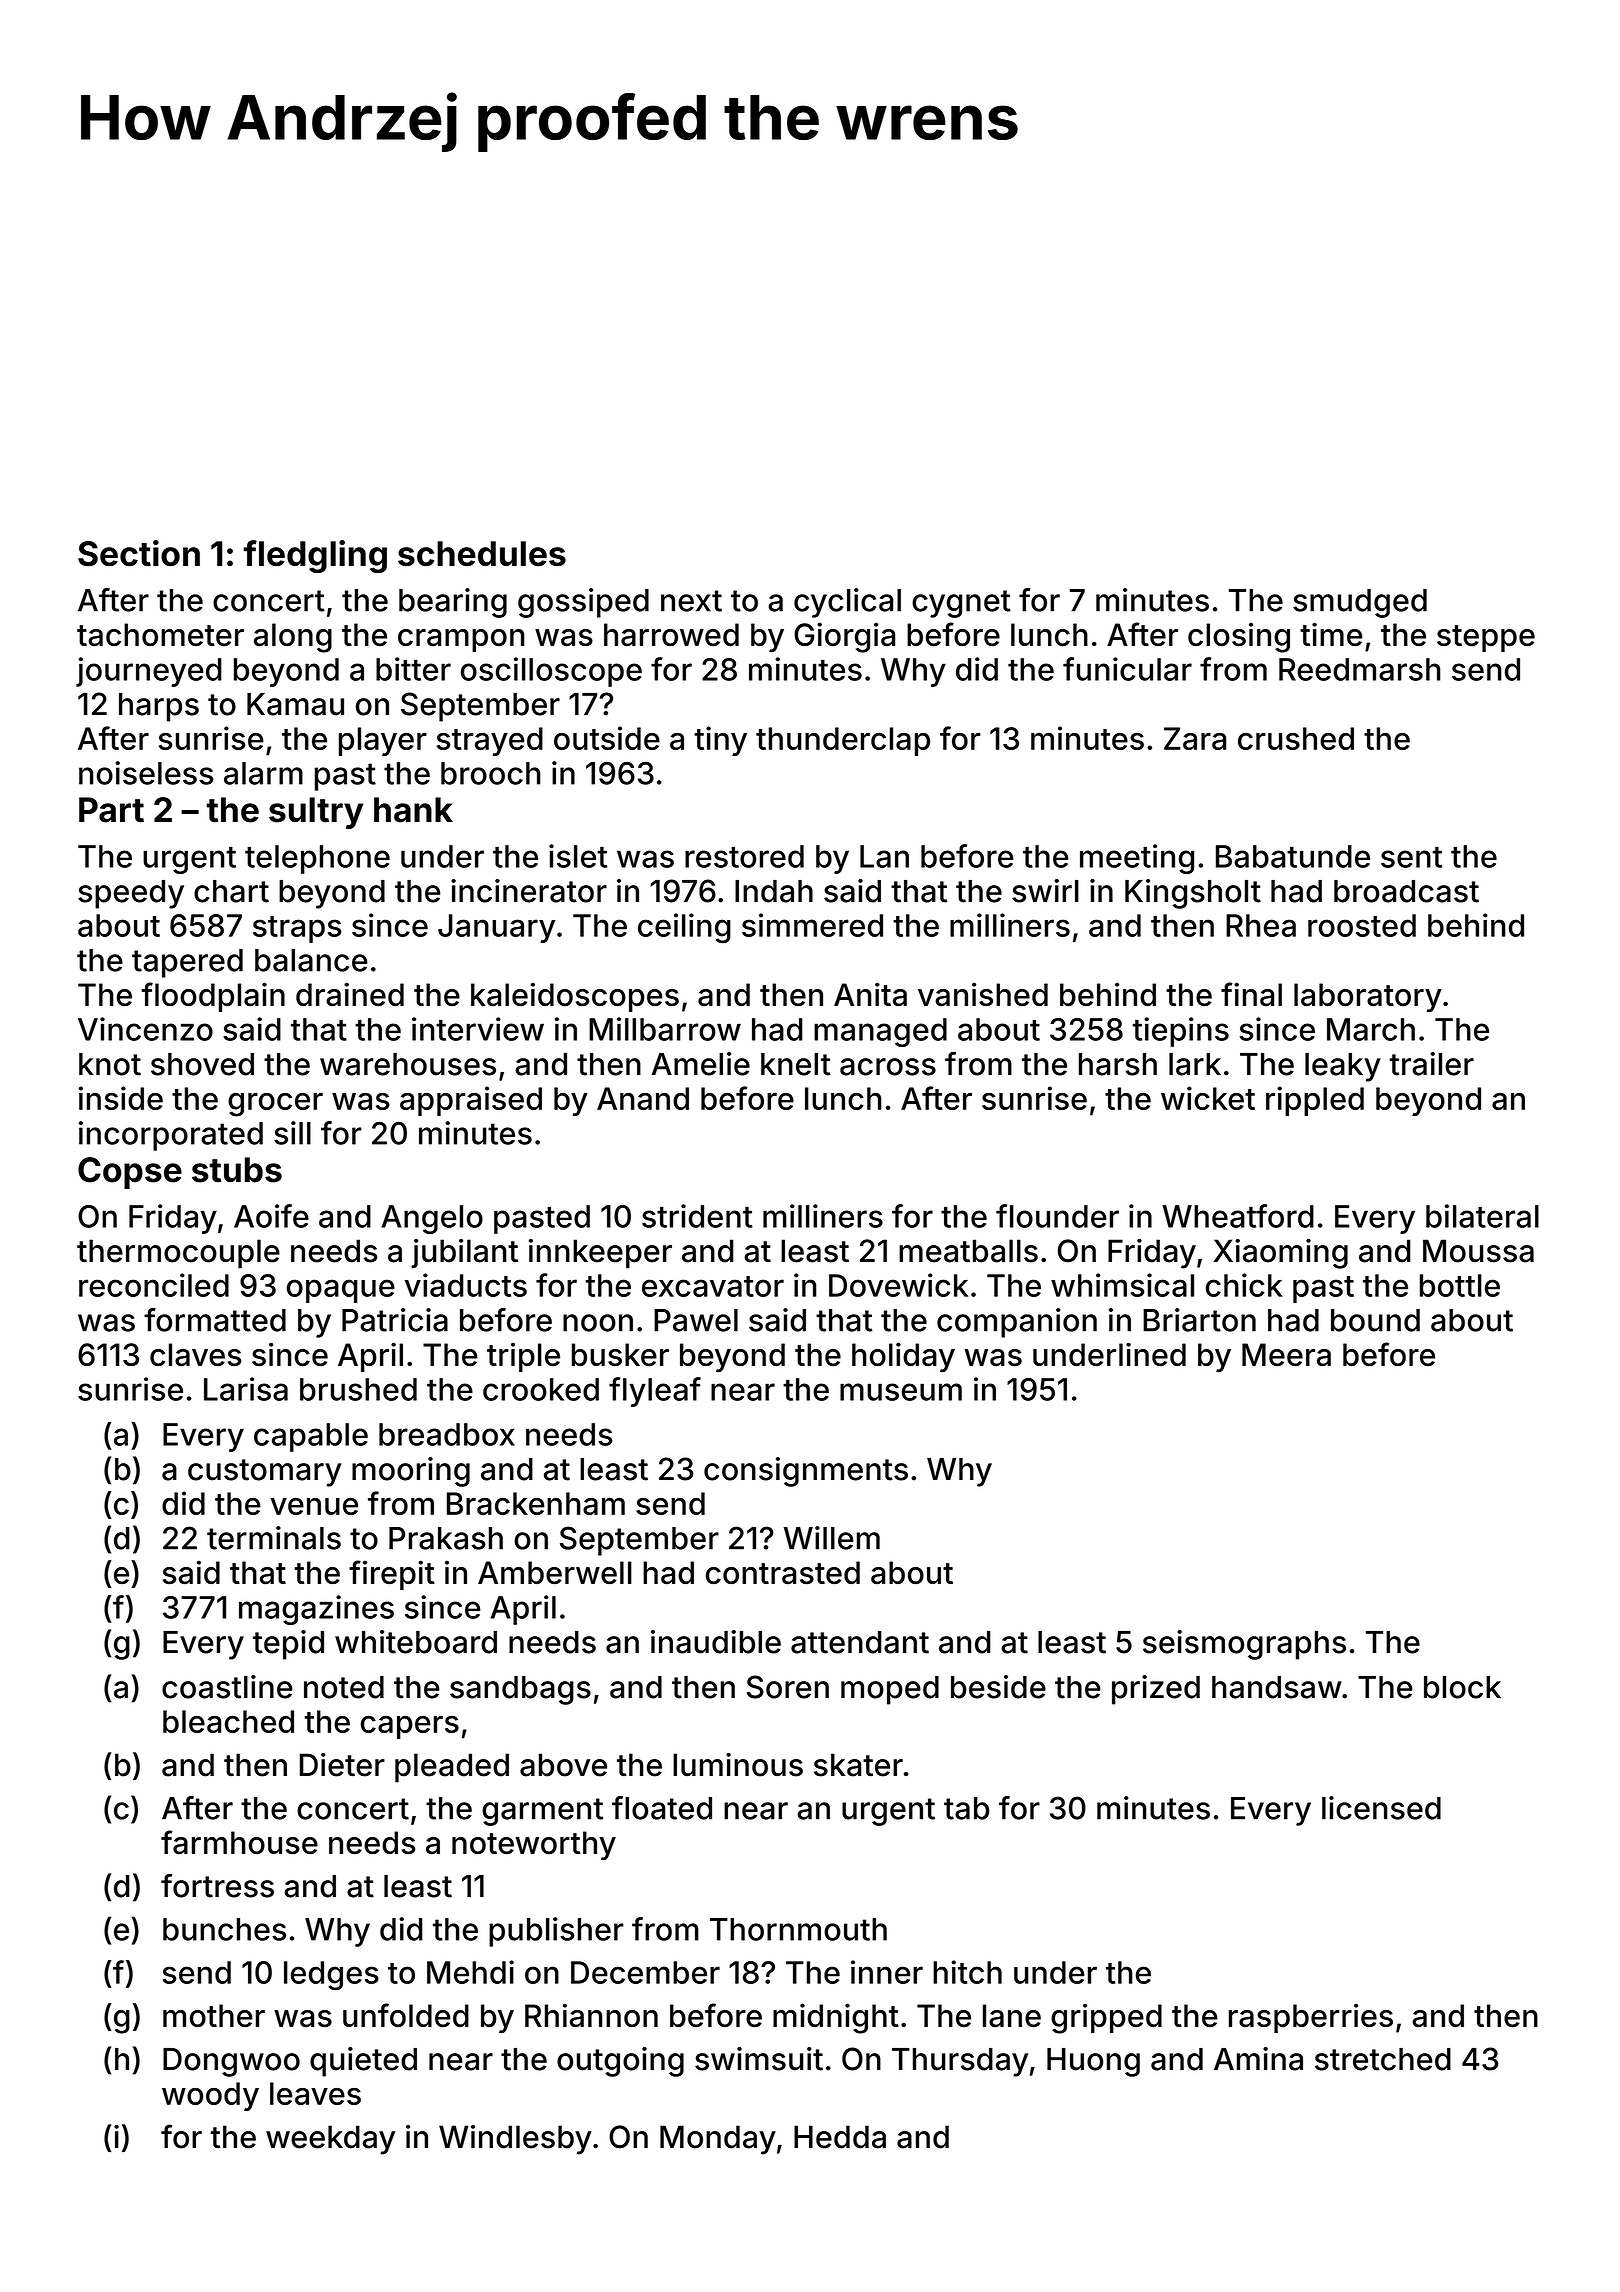  I want to click on stretched, so click(1383, 2059).
